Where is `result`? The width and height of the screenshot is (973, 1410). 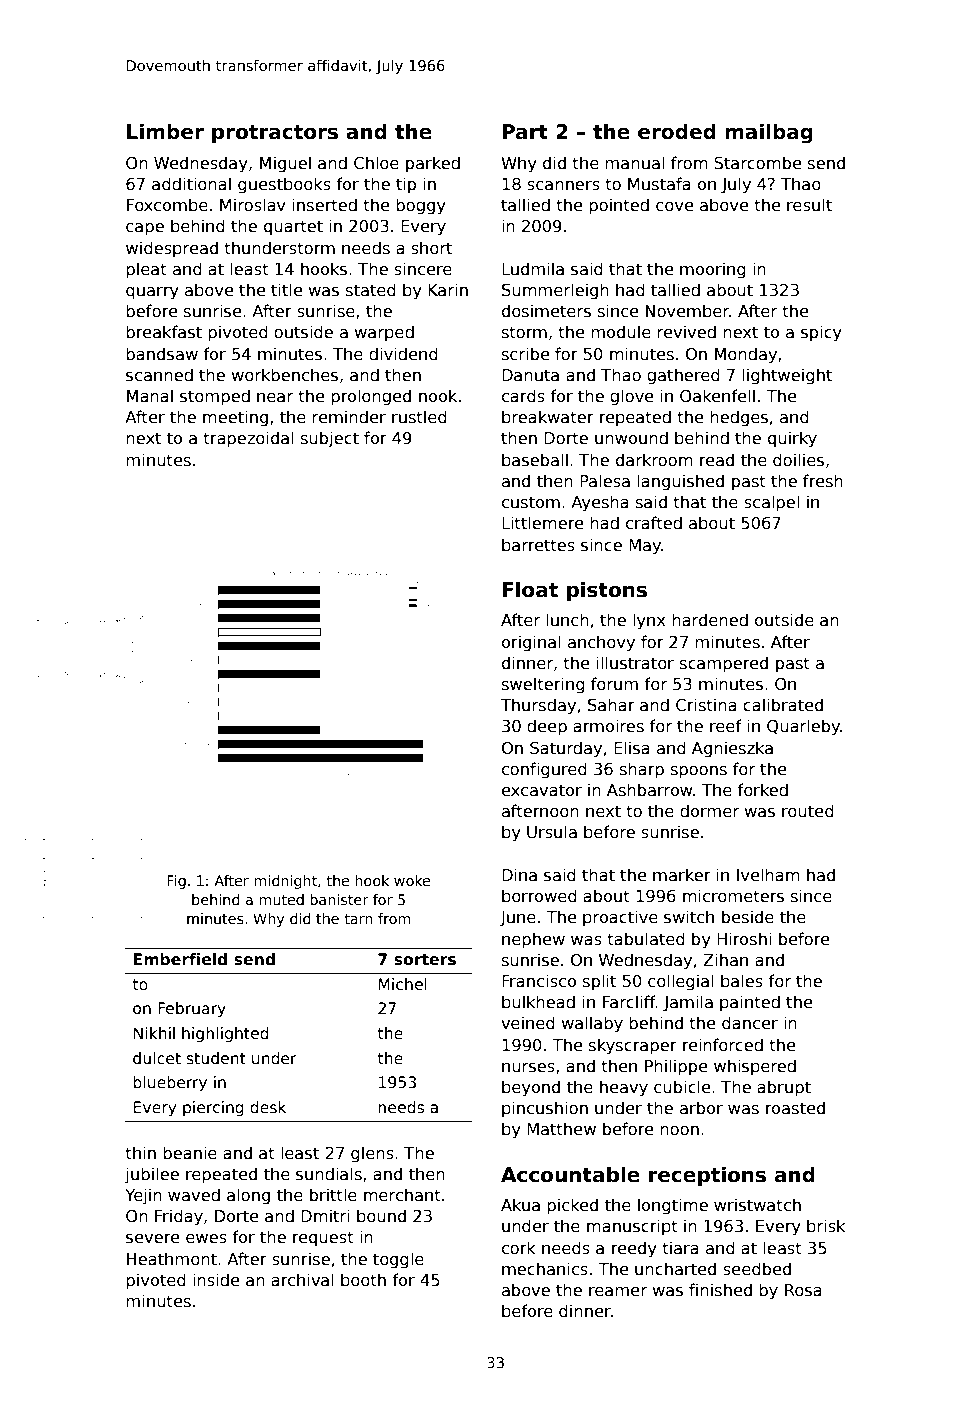 result is located at coordinates (809, 205).
